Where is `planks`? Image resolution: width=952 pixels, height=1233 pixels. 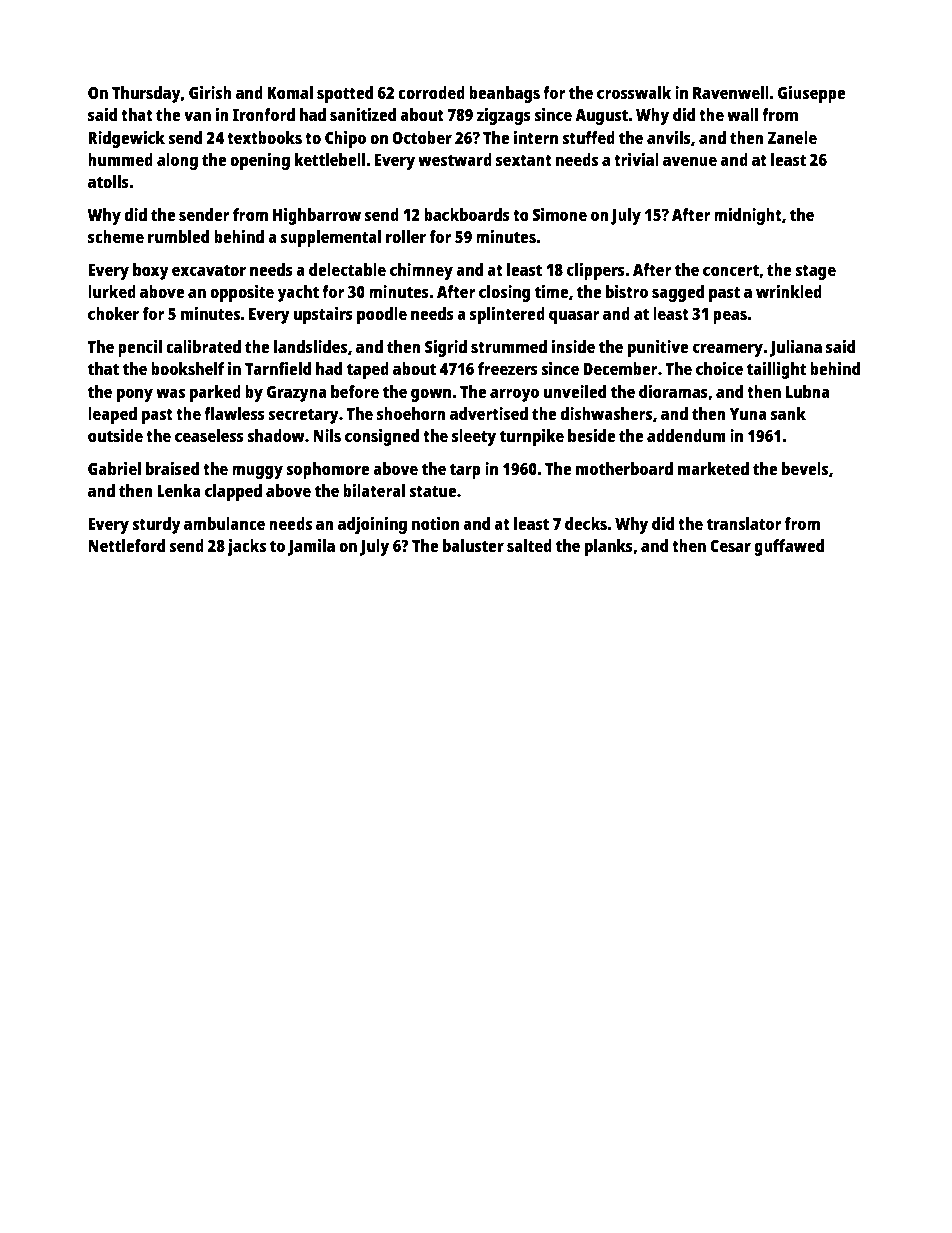
planks is located at coordinates (609, 547).
